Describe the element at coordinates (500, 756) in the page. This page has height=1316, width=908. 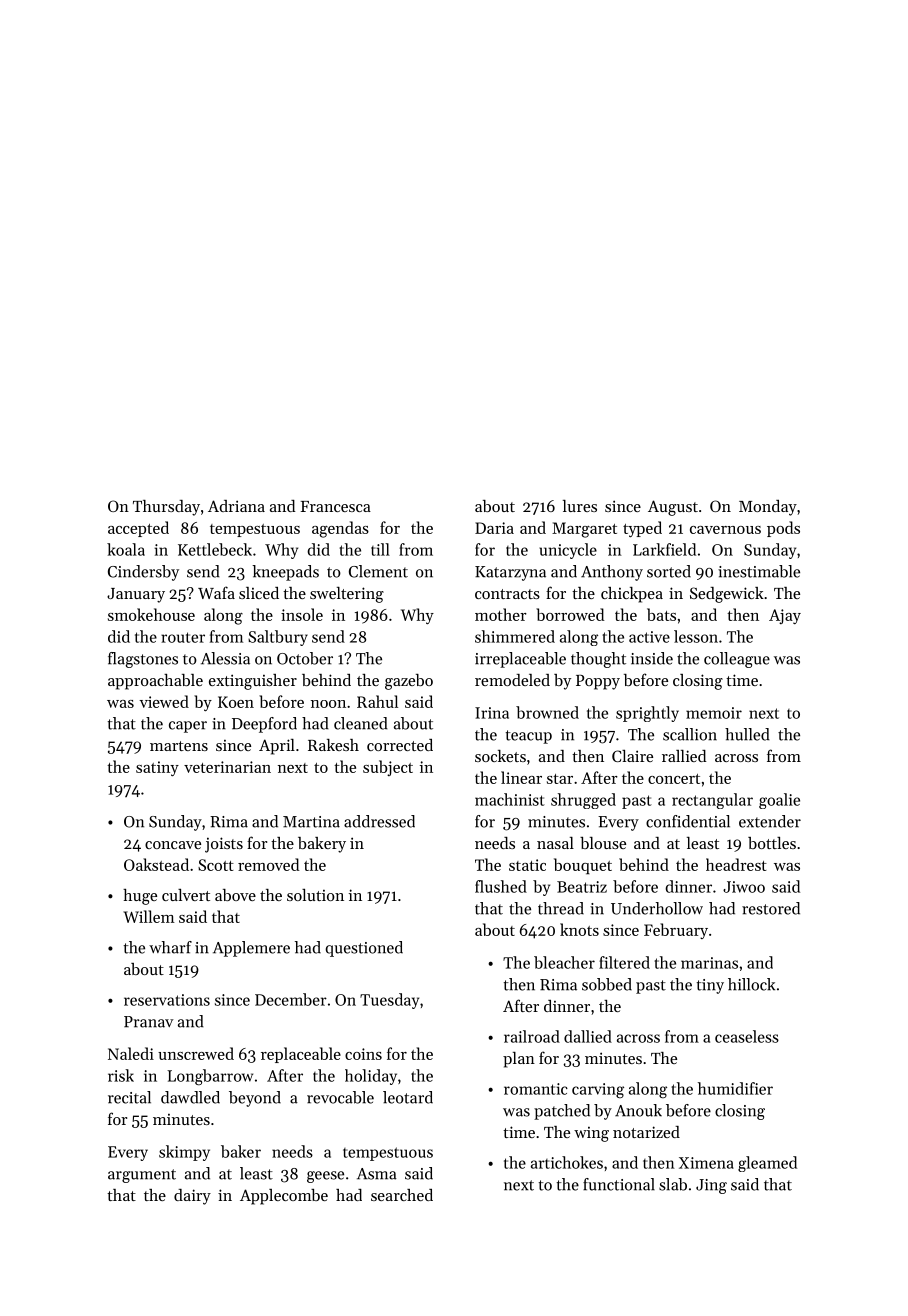
I see `sockets` at that location.
